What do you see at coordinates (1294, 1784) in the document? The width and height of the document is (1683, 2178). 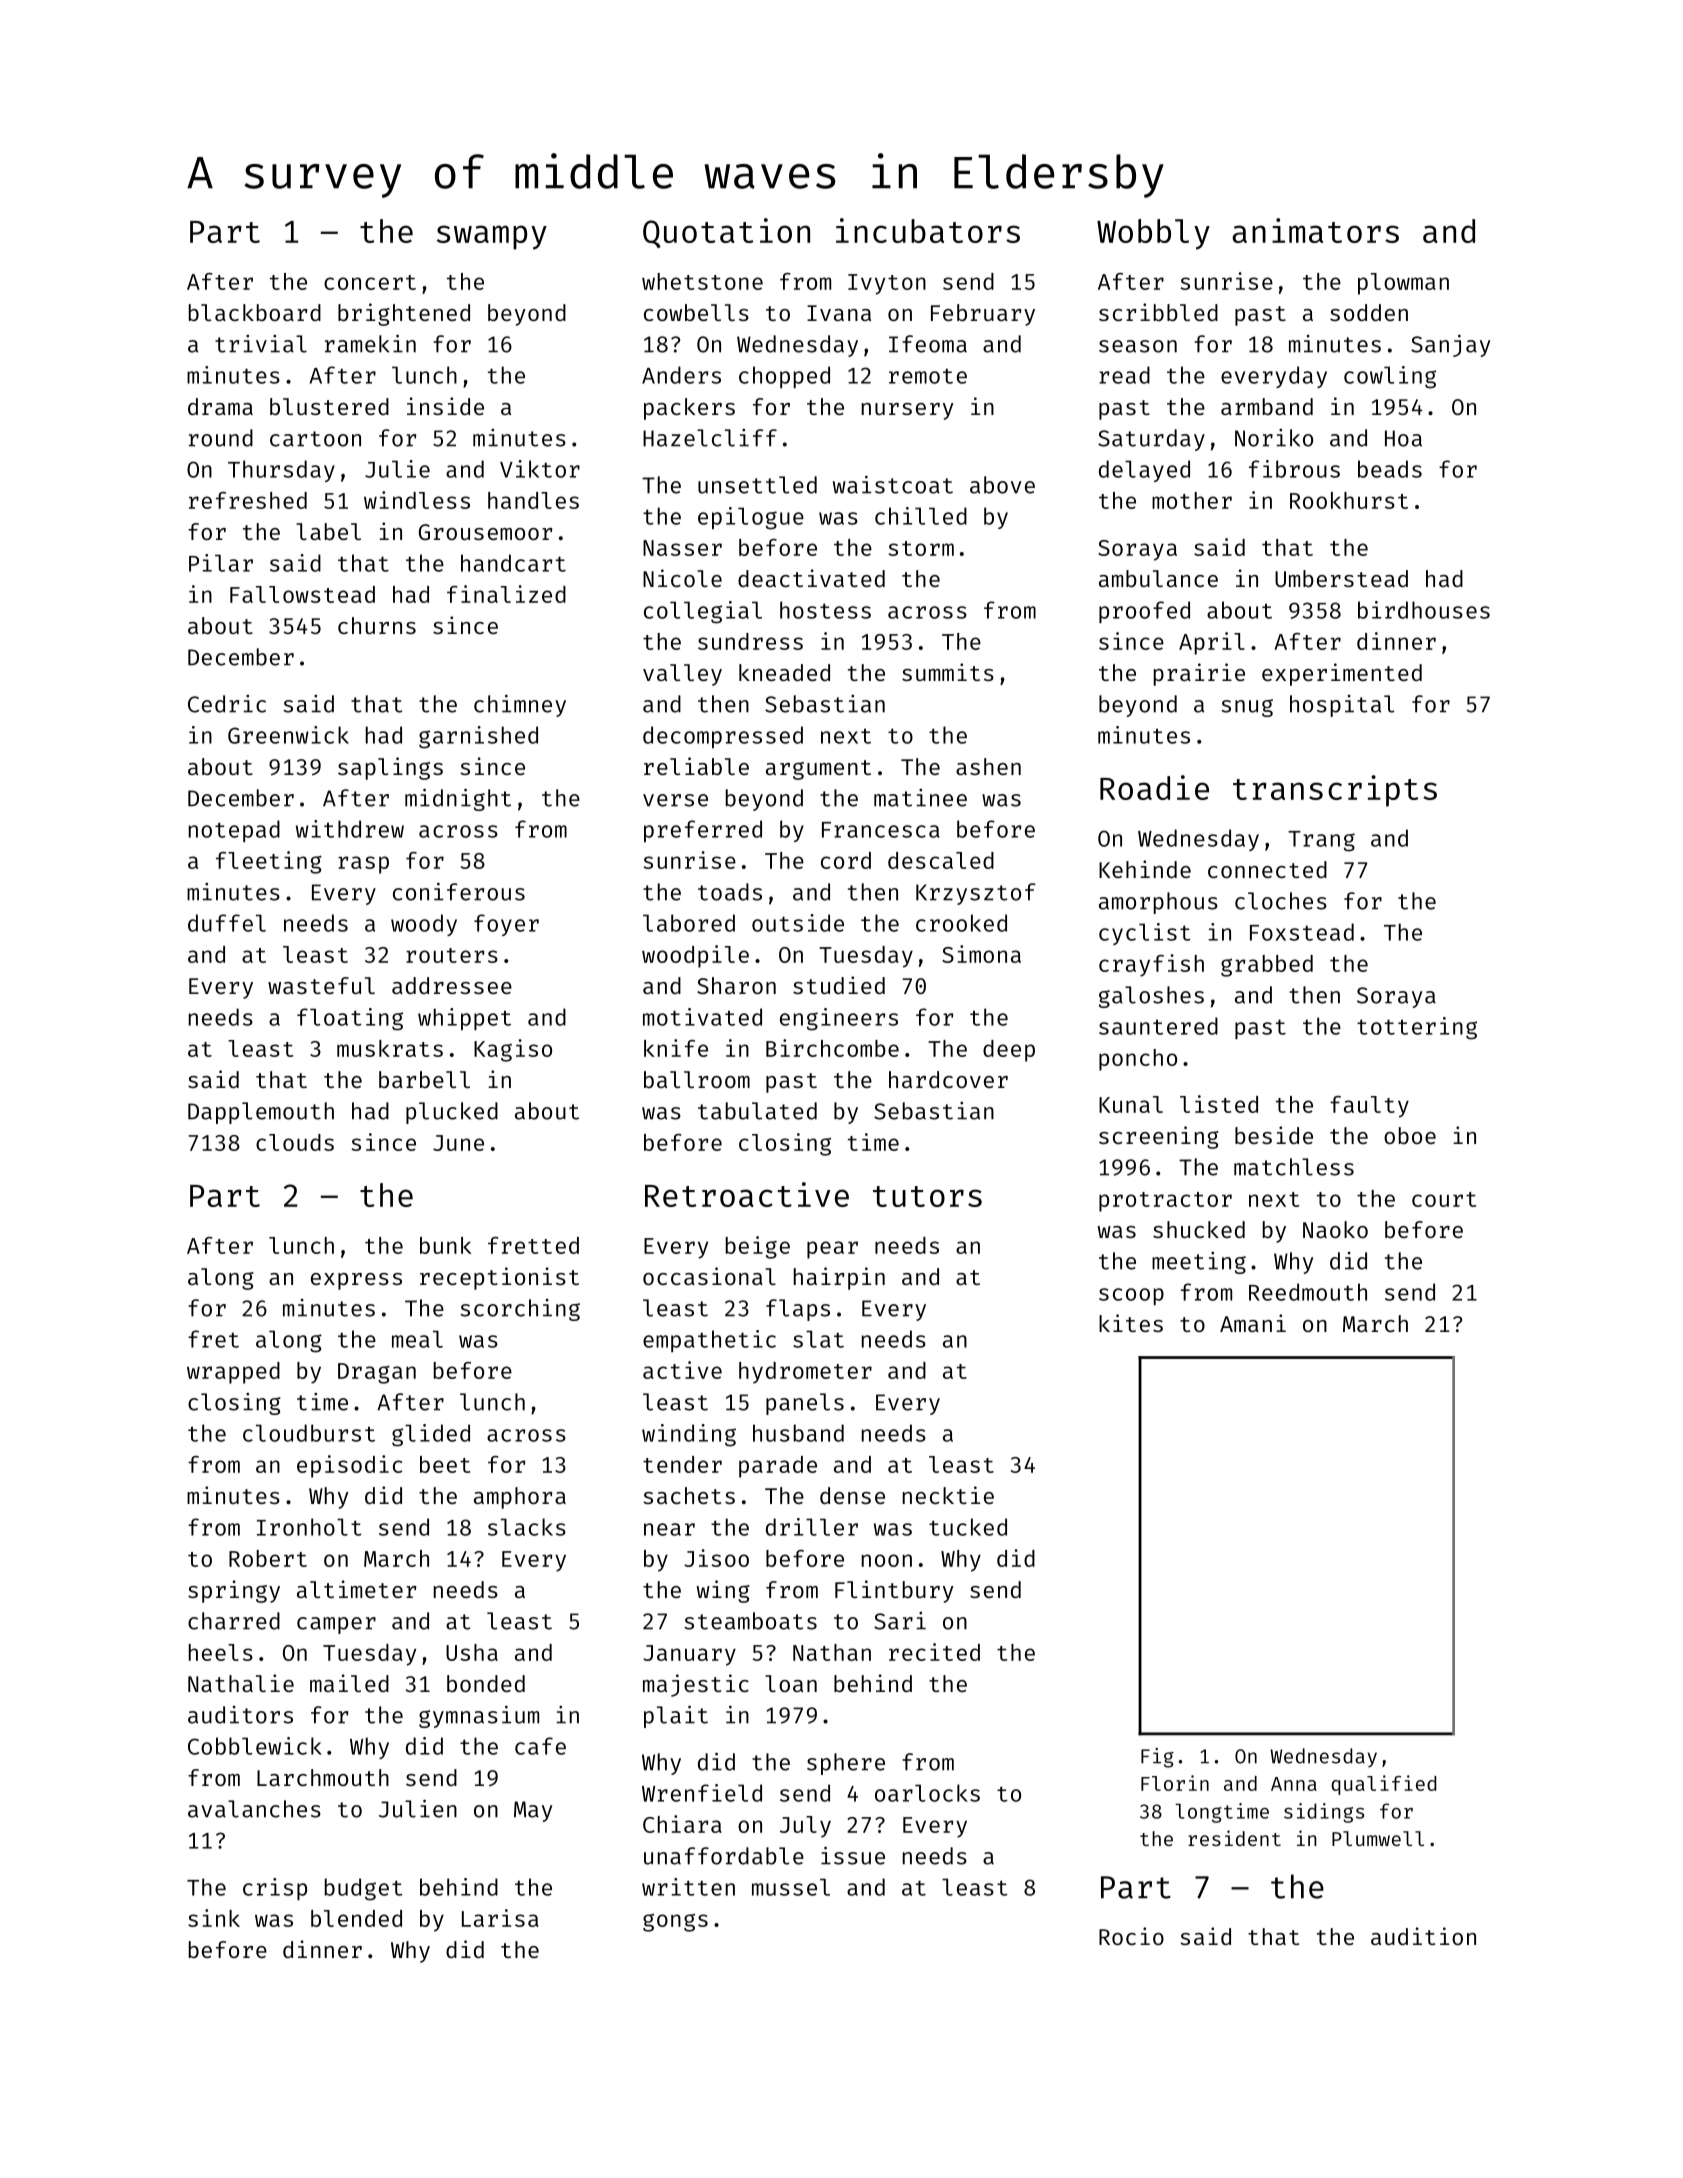 I see `Anna` at bounding box center [1294, 1784].
